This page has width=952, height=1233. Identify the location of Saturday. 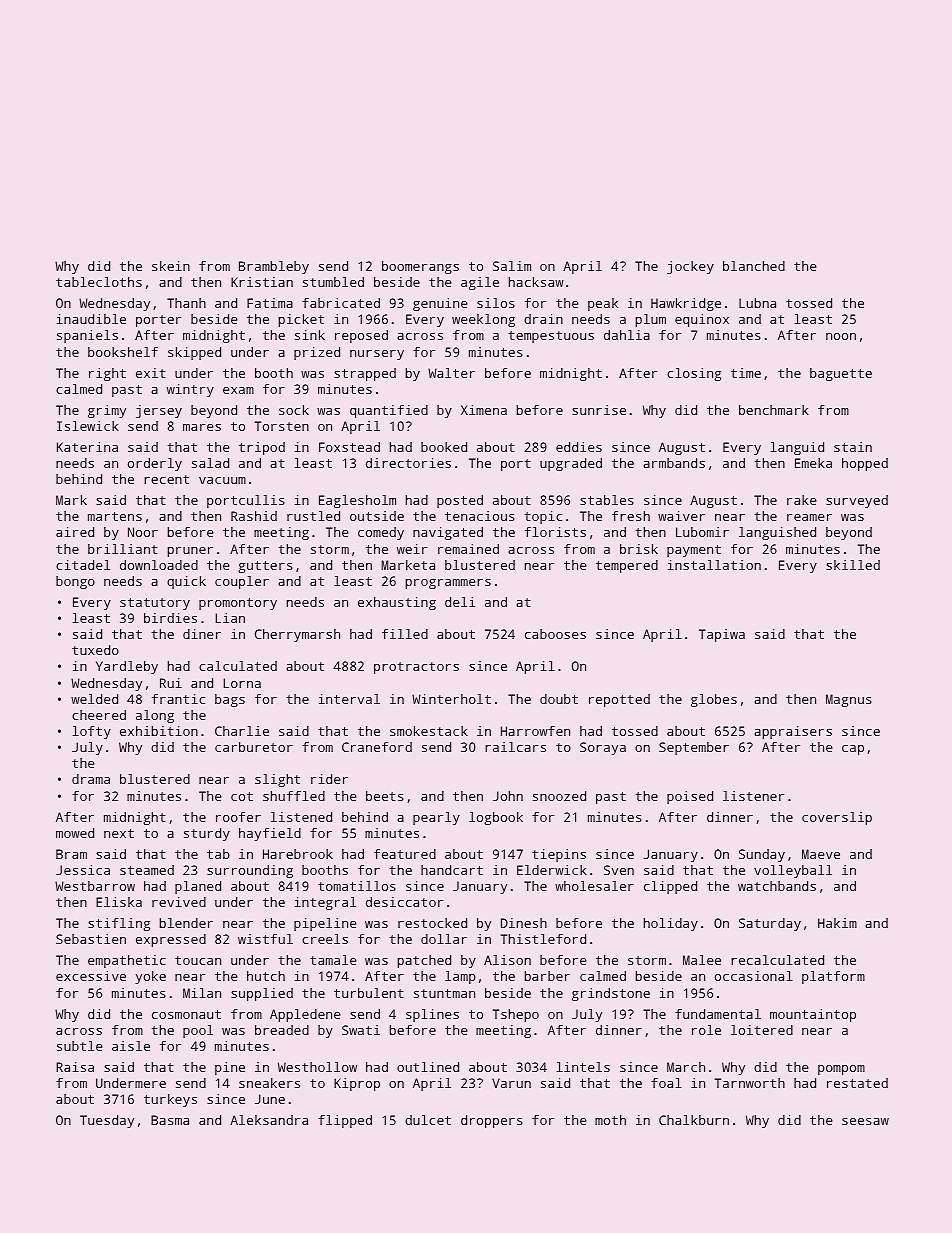
(770, 924).
